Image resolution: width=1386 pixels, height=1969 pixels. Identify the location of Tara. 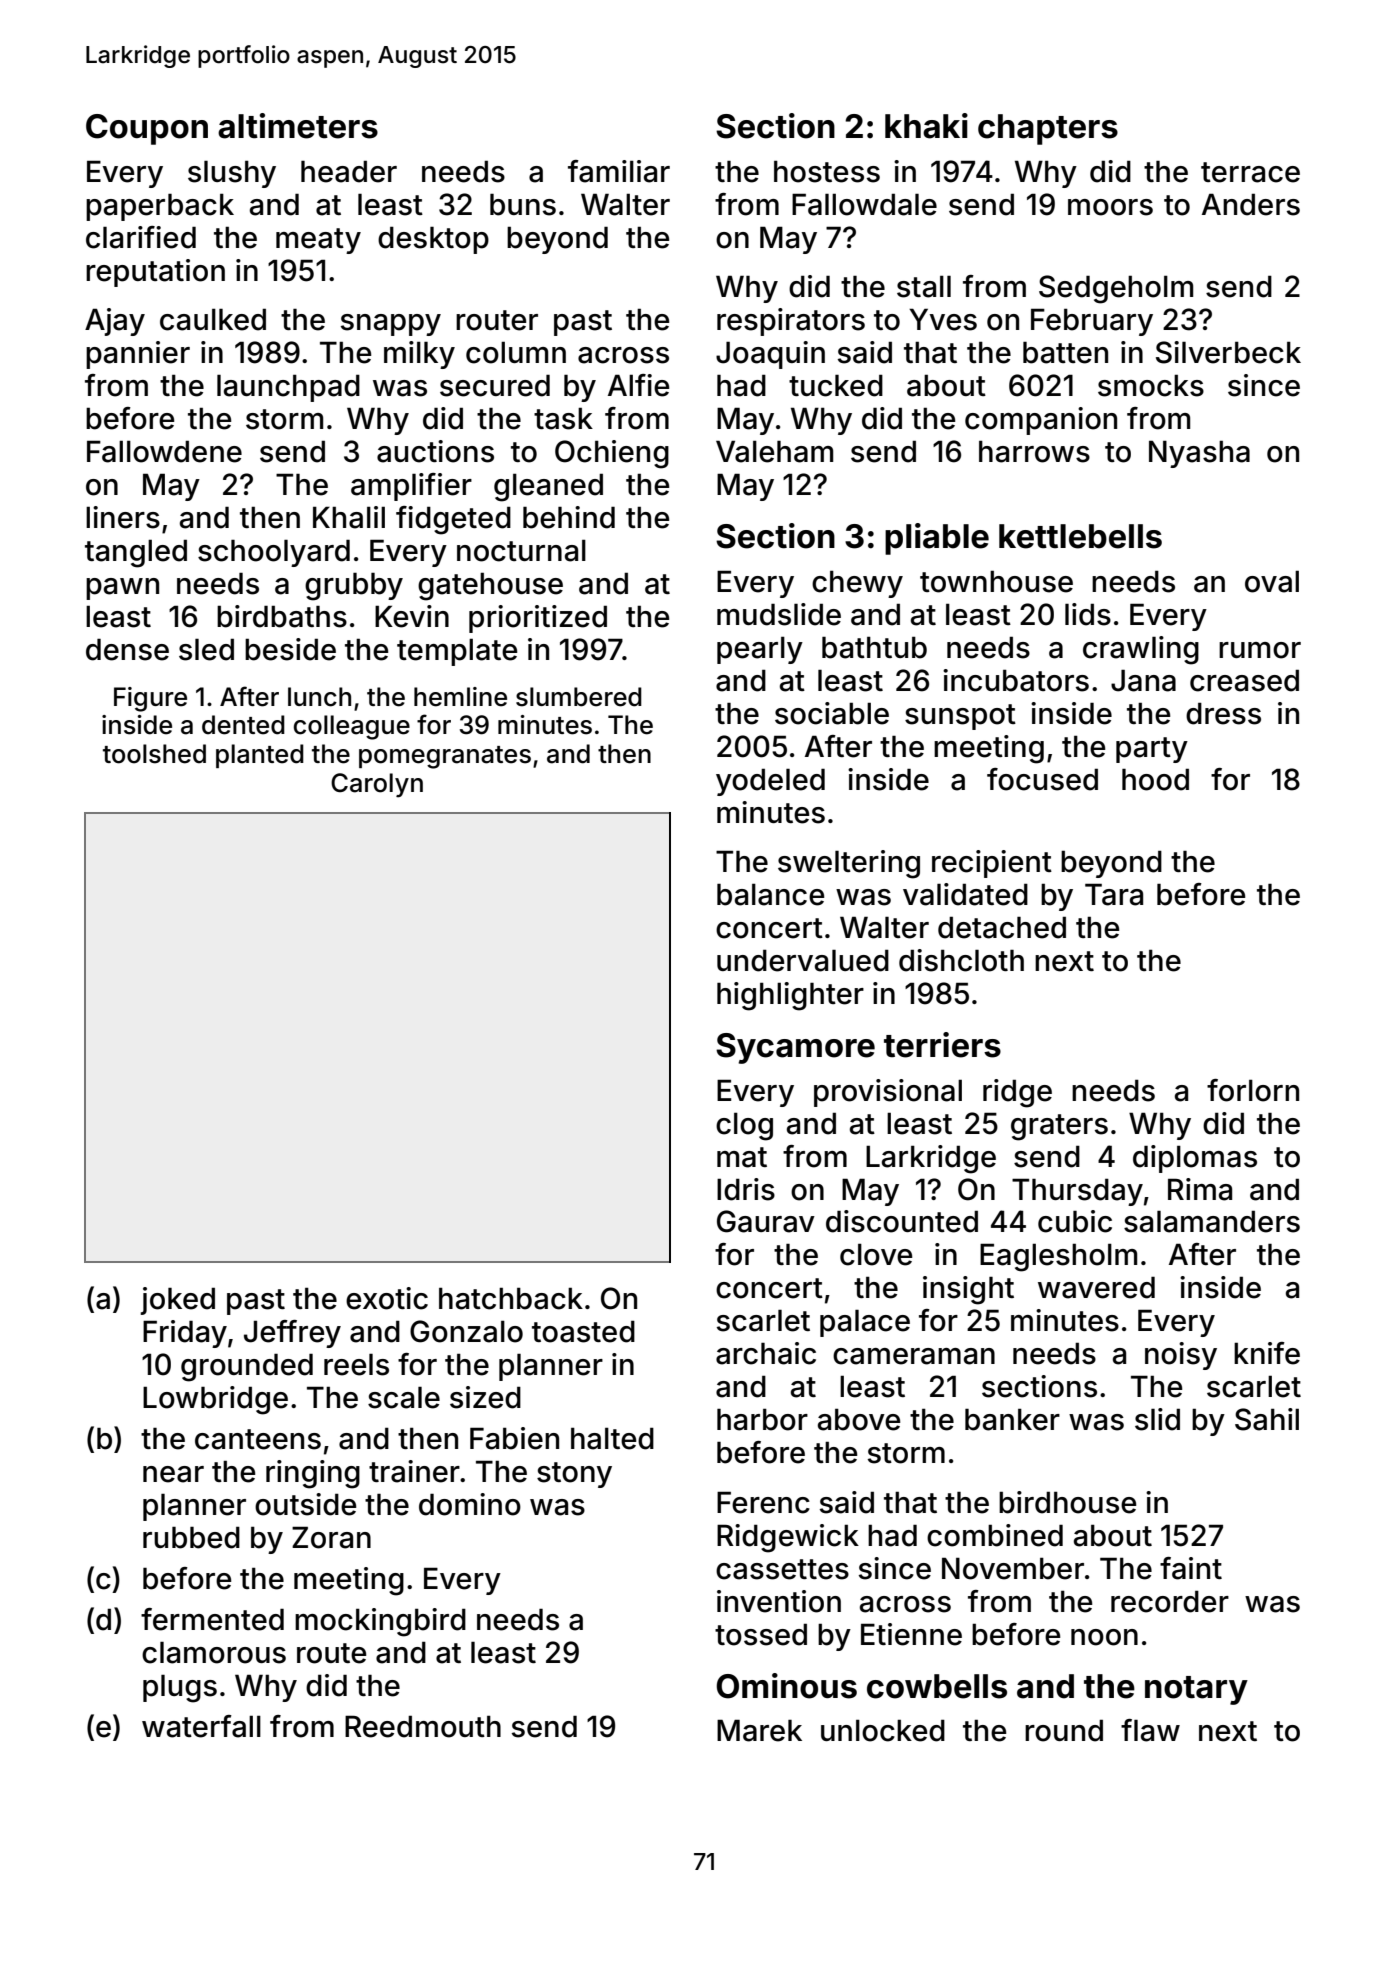
(1114, 894).
